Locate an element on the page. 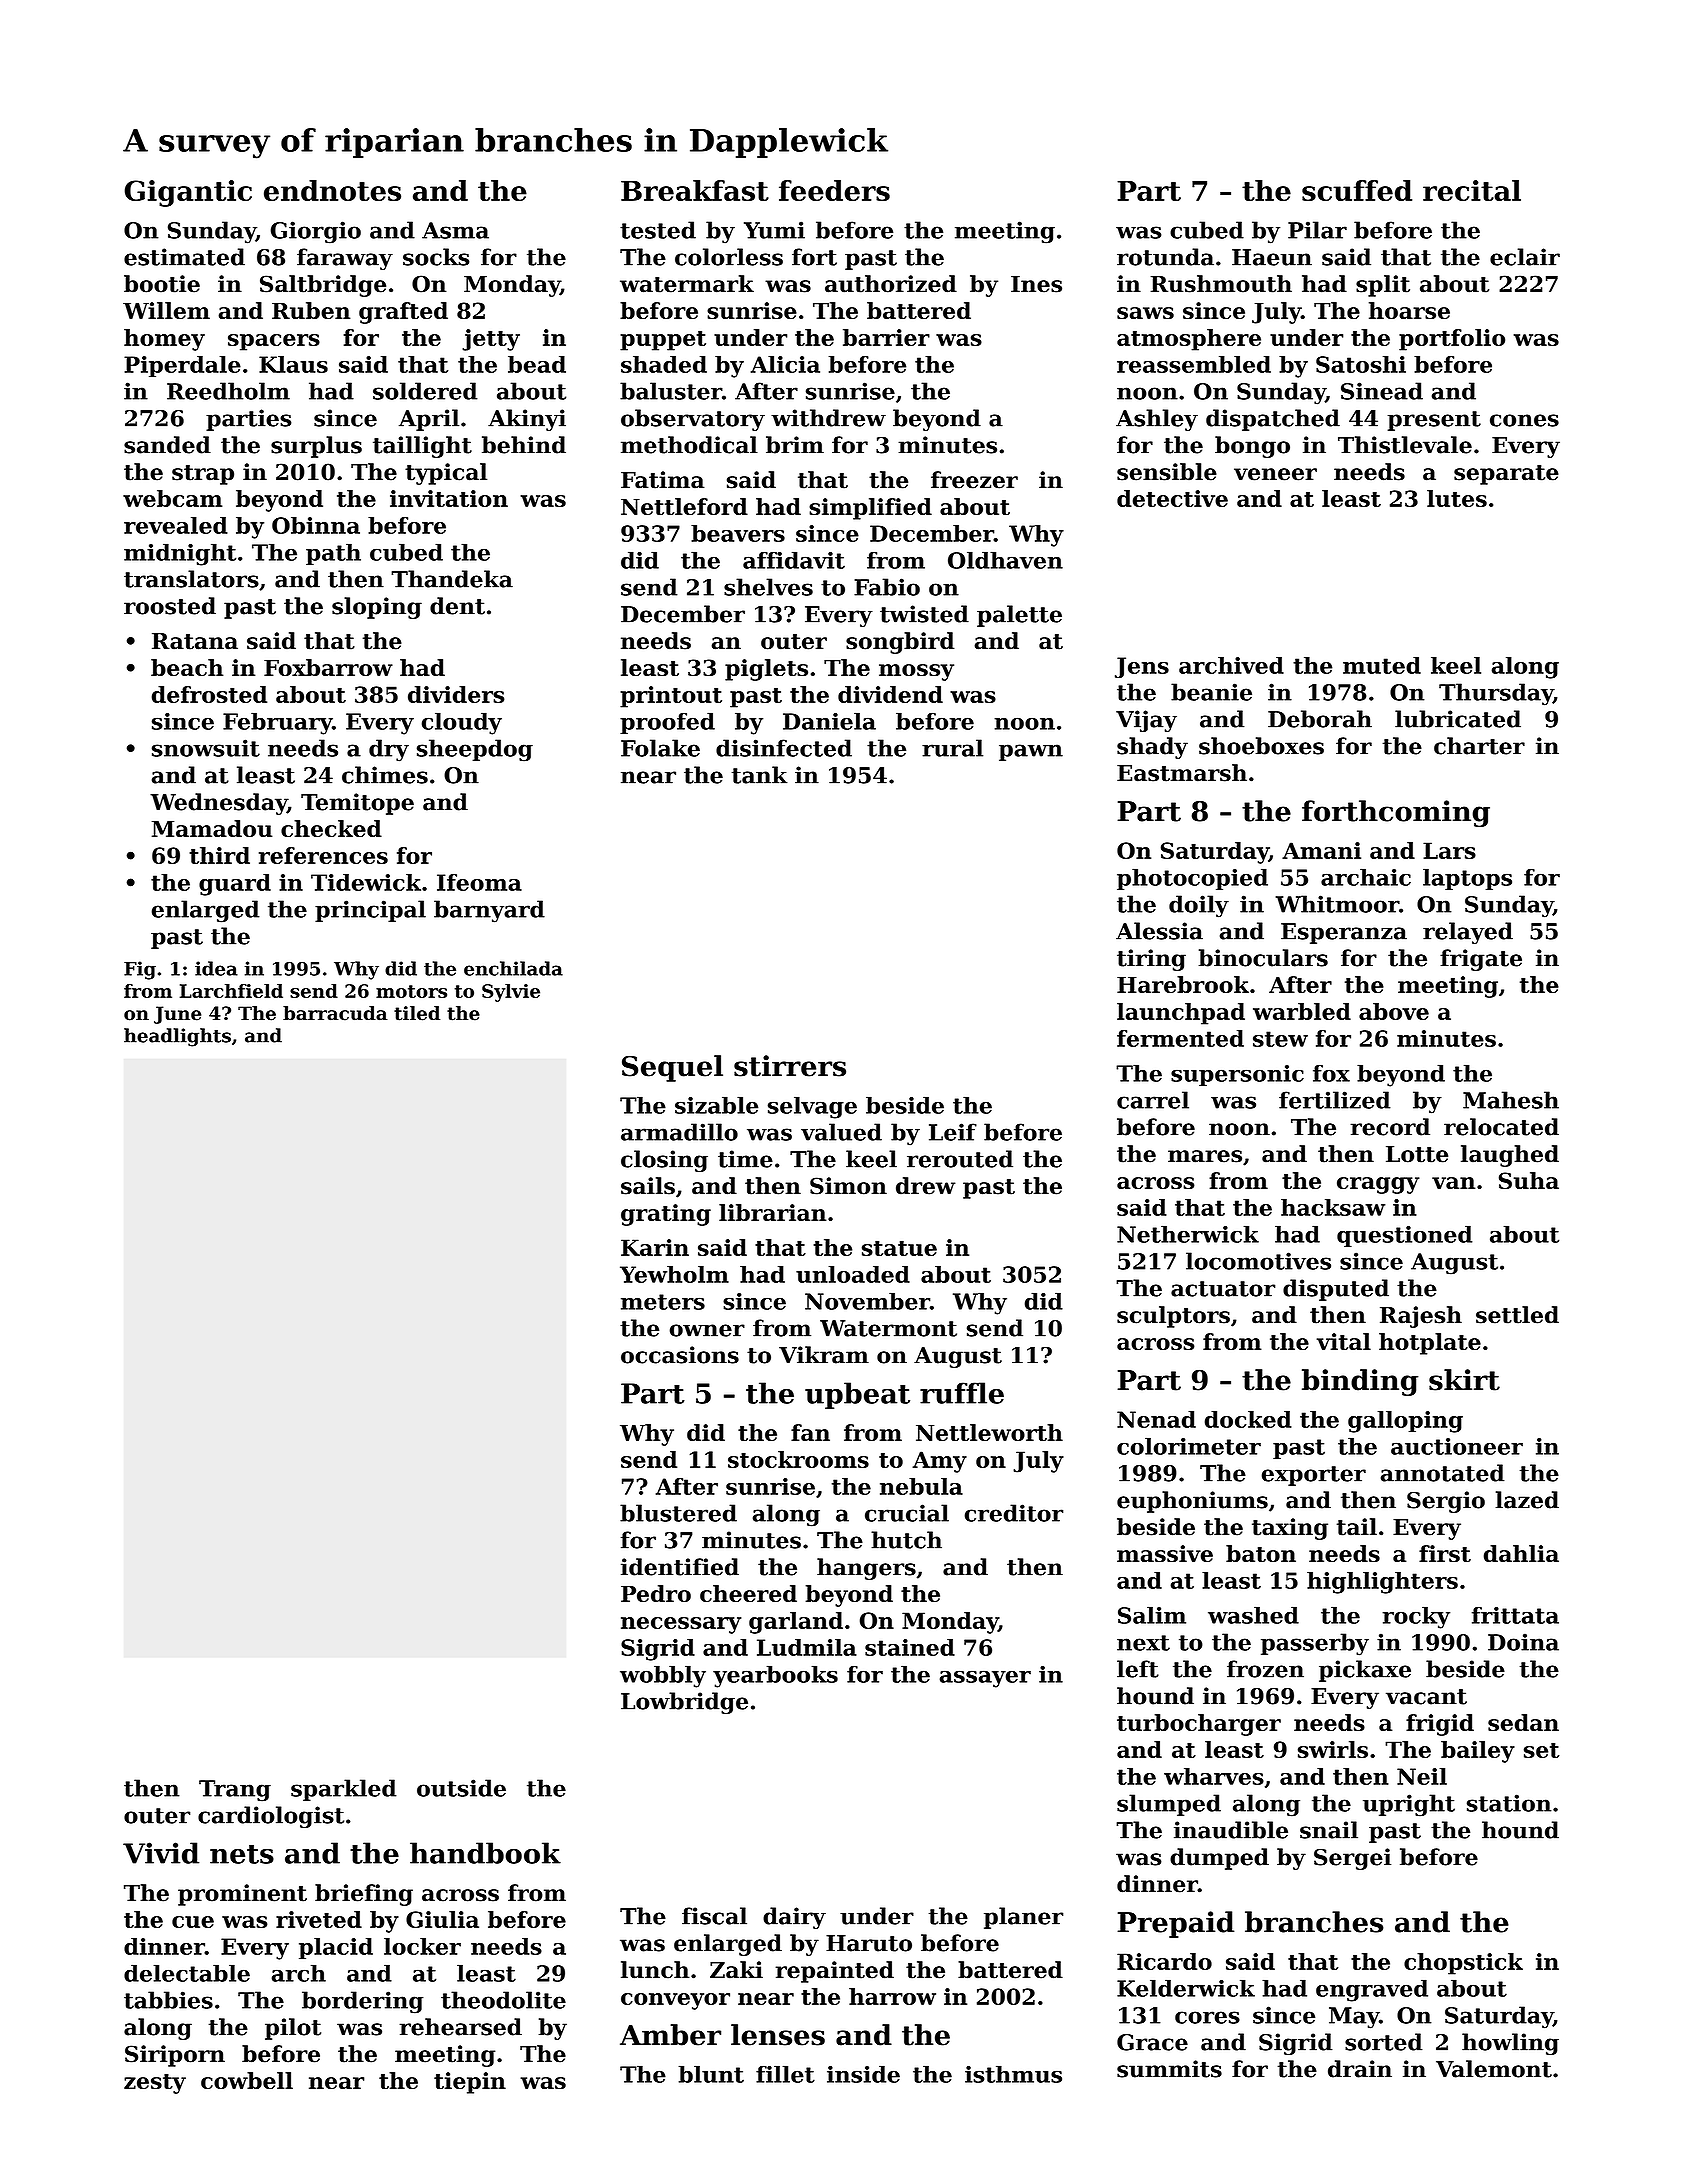 The width and height of the document is (1683, 2178). Daniela is located at coordinates (829, 721).
